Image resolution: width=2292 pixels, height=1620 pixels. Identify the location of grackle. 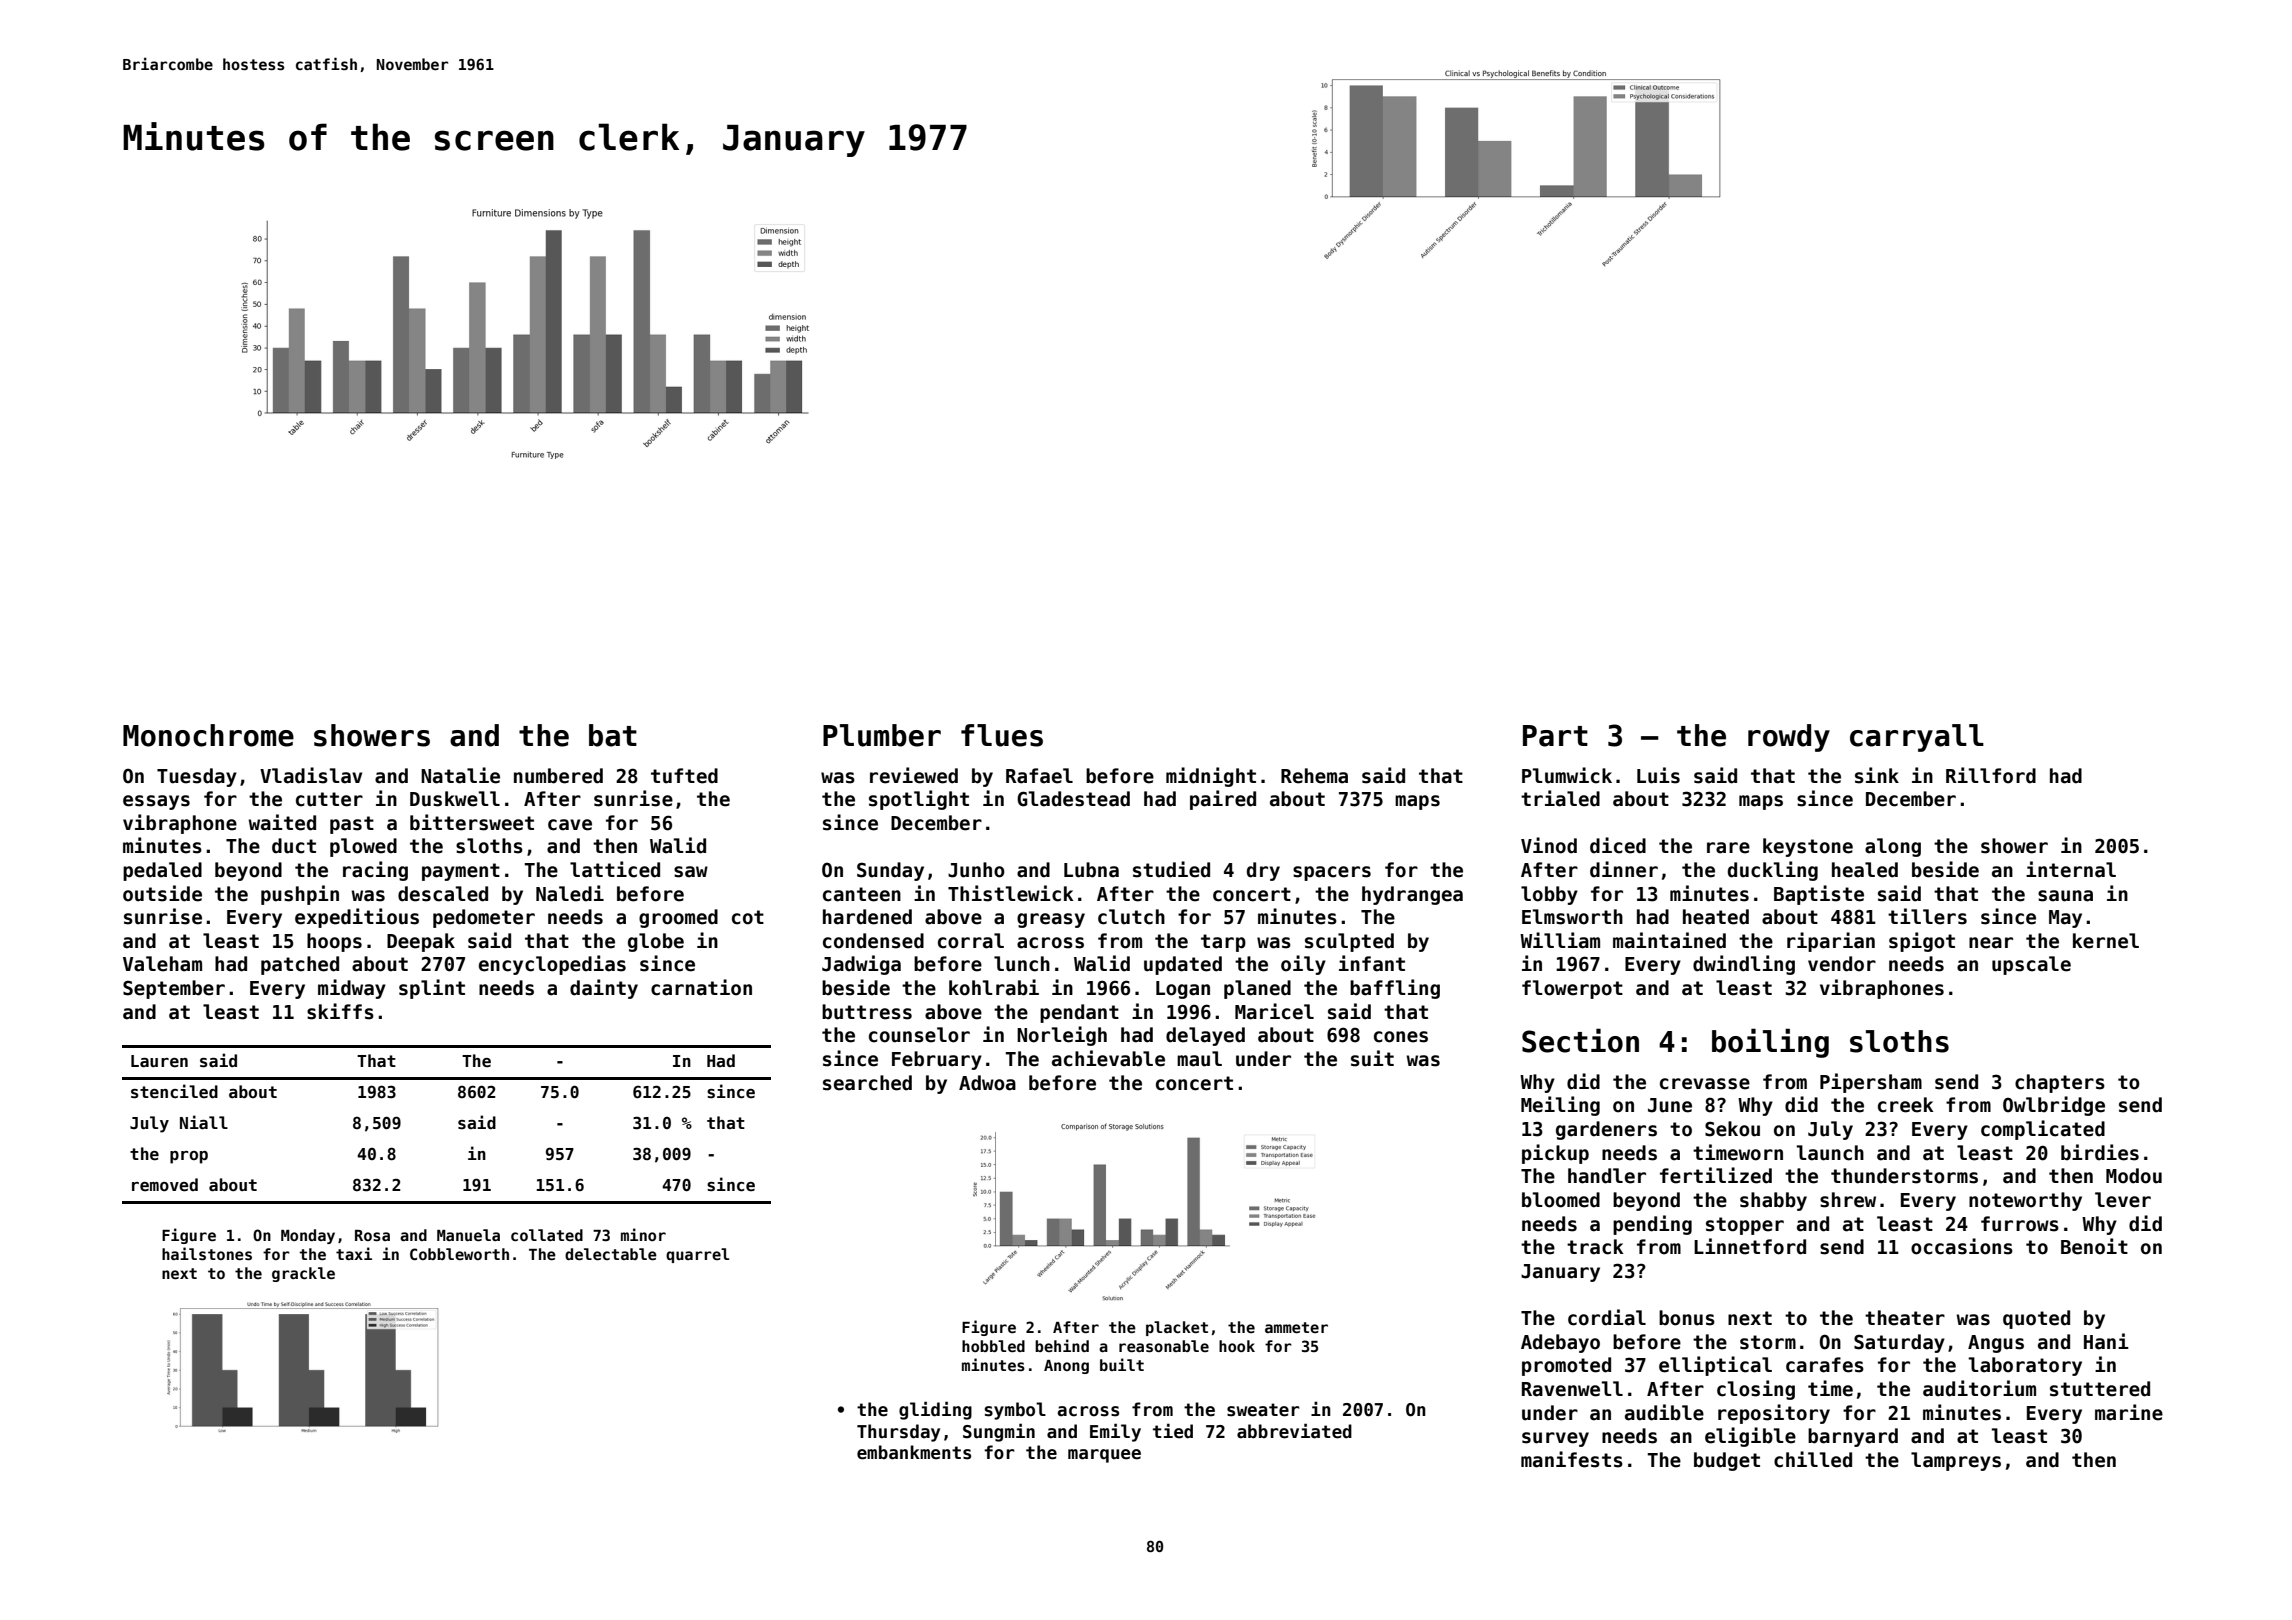
(303, 1274).
